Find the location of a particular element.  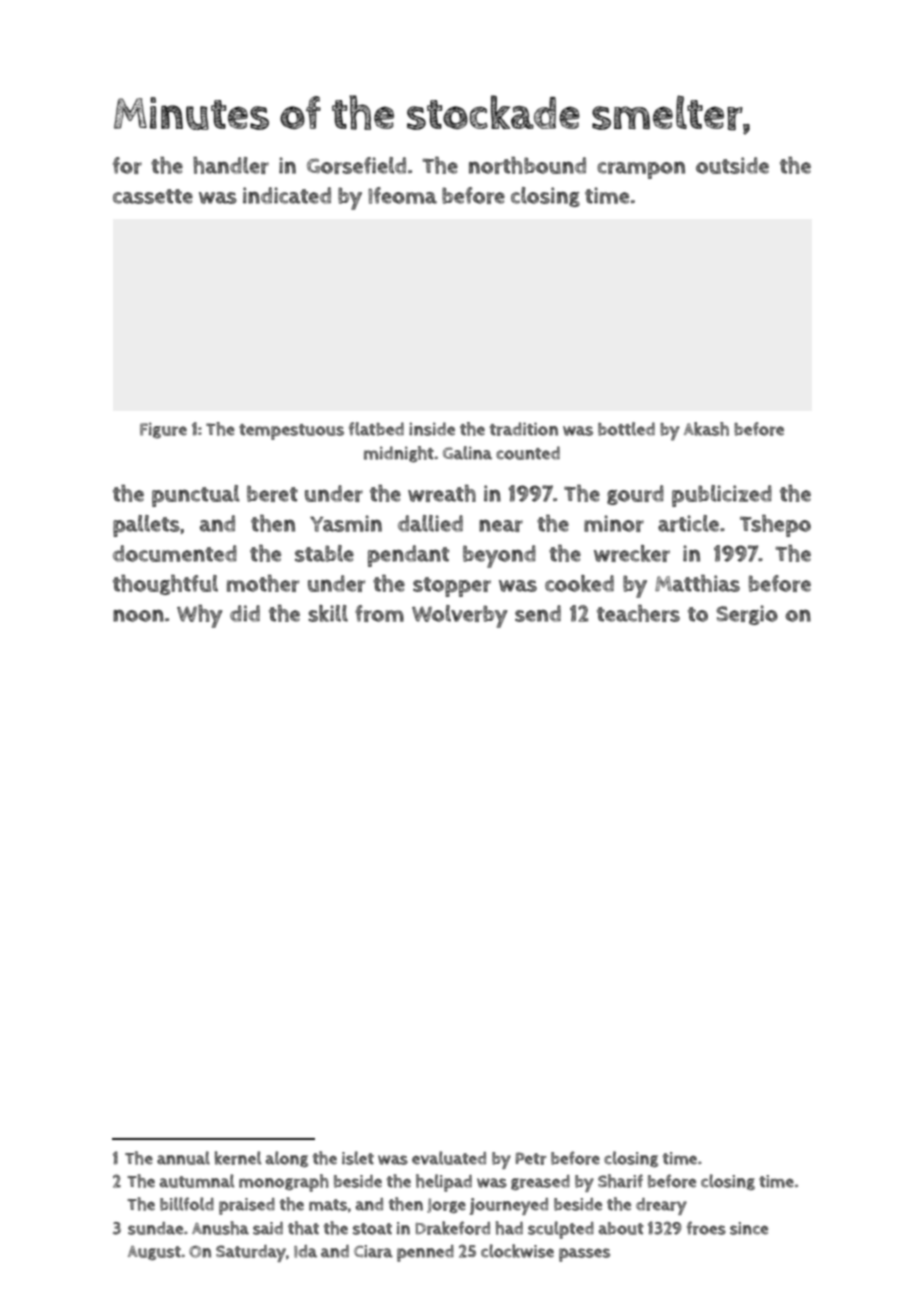

Tshepo is located at coordinates (775, 526).
